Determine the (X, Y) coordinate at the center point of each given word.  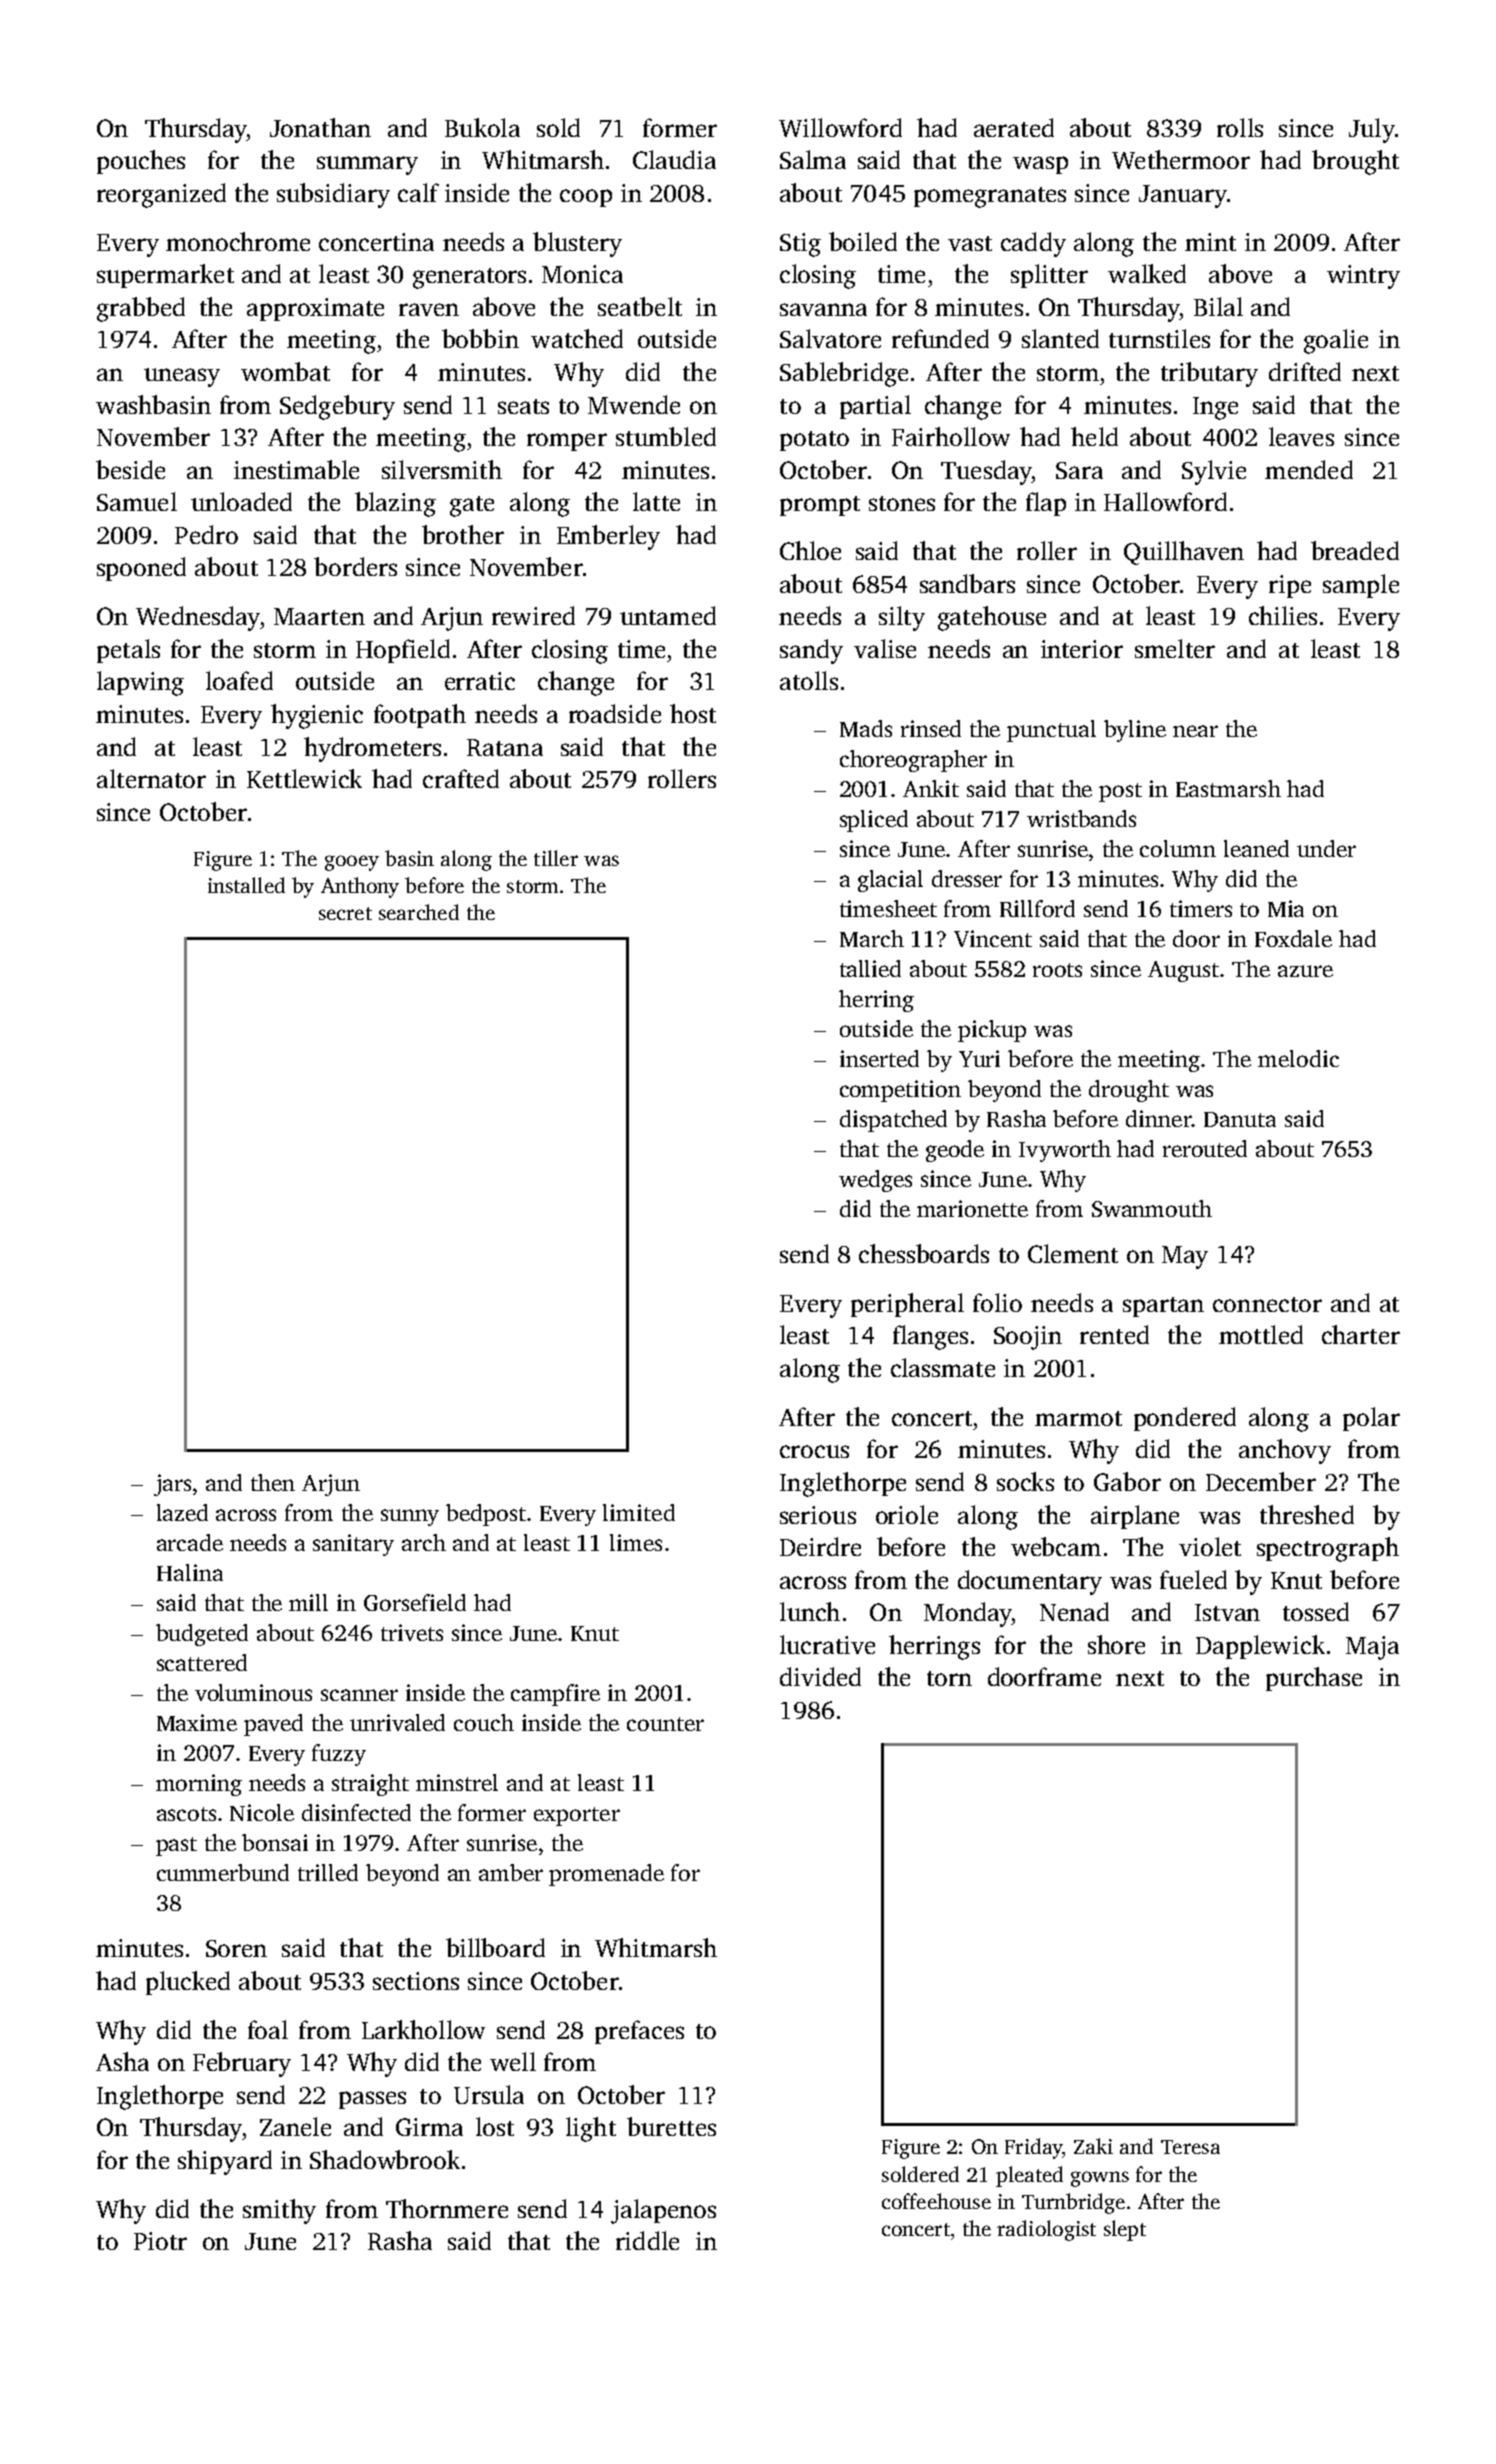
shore (1116, 1644)
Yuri (979, 1058)
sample (1361, 586)
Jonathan (320, 127)
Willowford (840, 127)
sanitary (353, 1545)
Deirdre (820, 1546)
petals (128, 651)
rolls (1240, 127)
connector (1267, 1304)
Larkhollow (423, 2029)
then (273, 1482)
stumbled (666, 436)
